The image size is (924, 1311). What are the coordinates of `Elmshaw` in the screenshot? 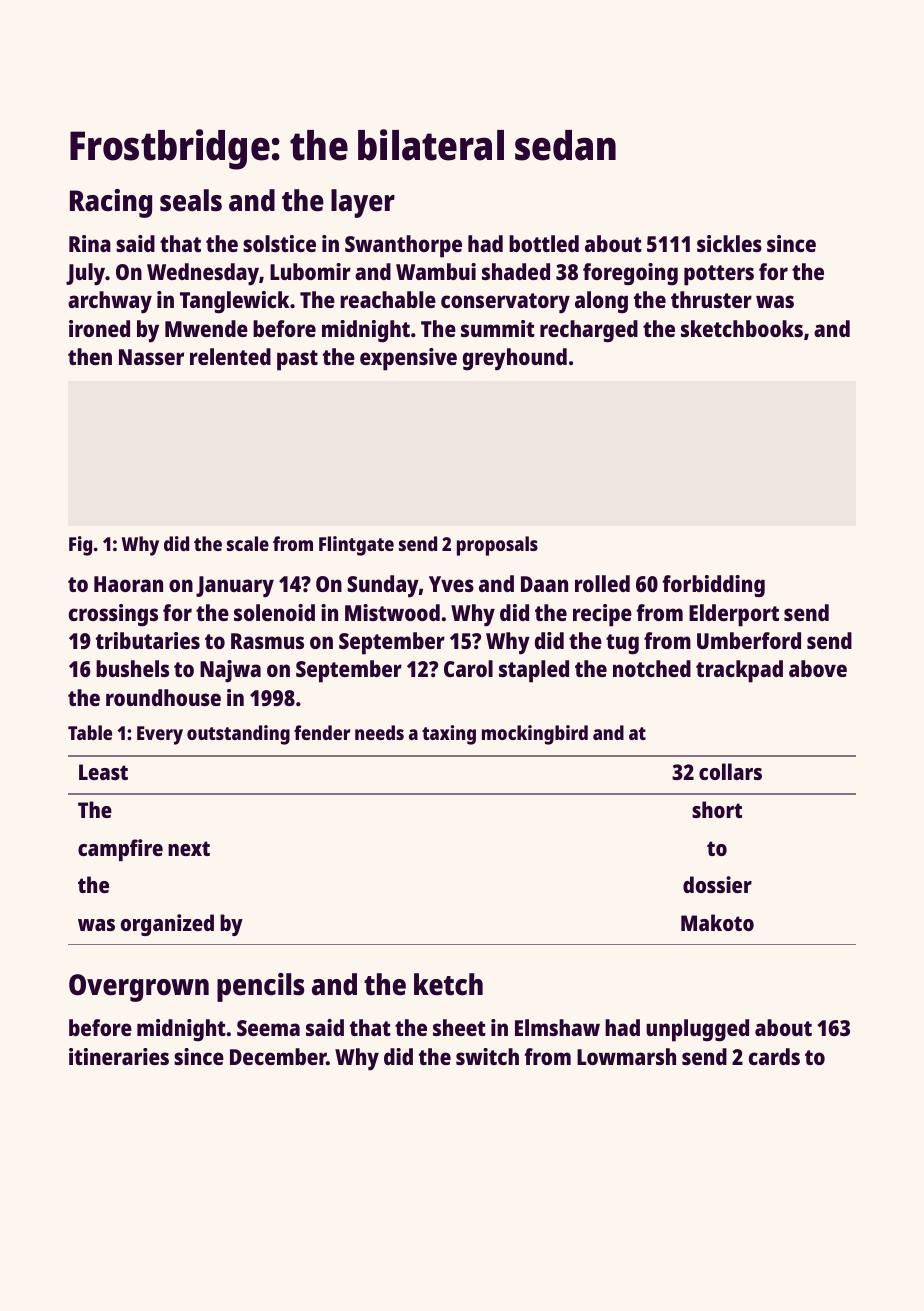 It's located at (557, 1027).
